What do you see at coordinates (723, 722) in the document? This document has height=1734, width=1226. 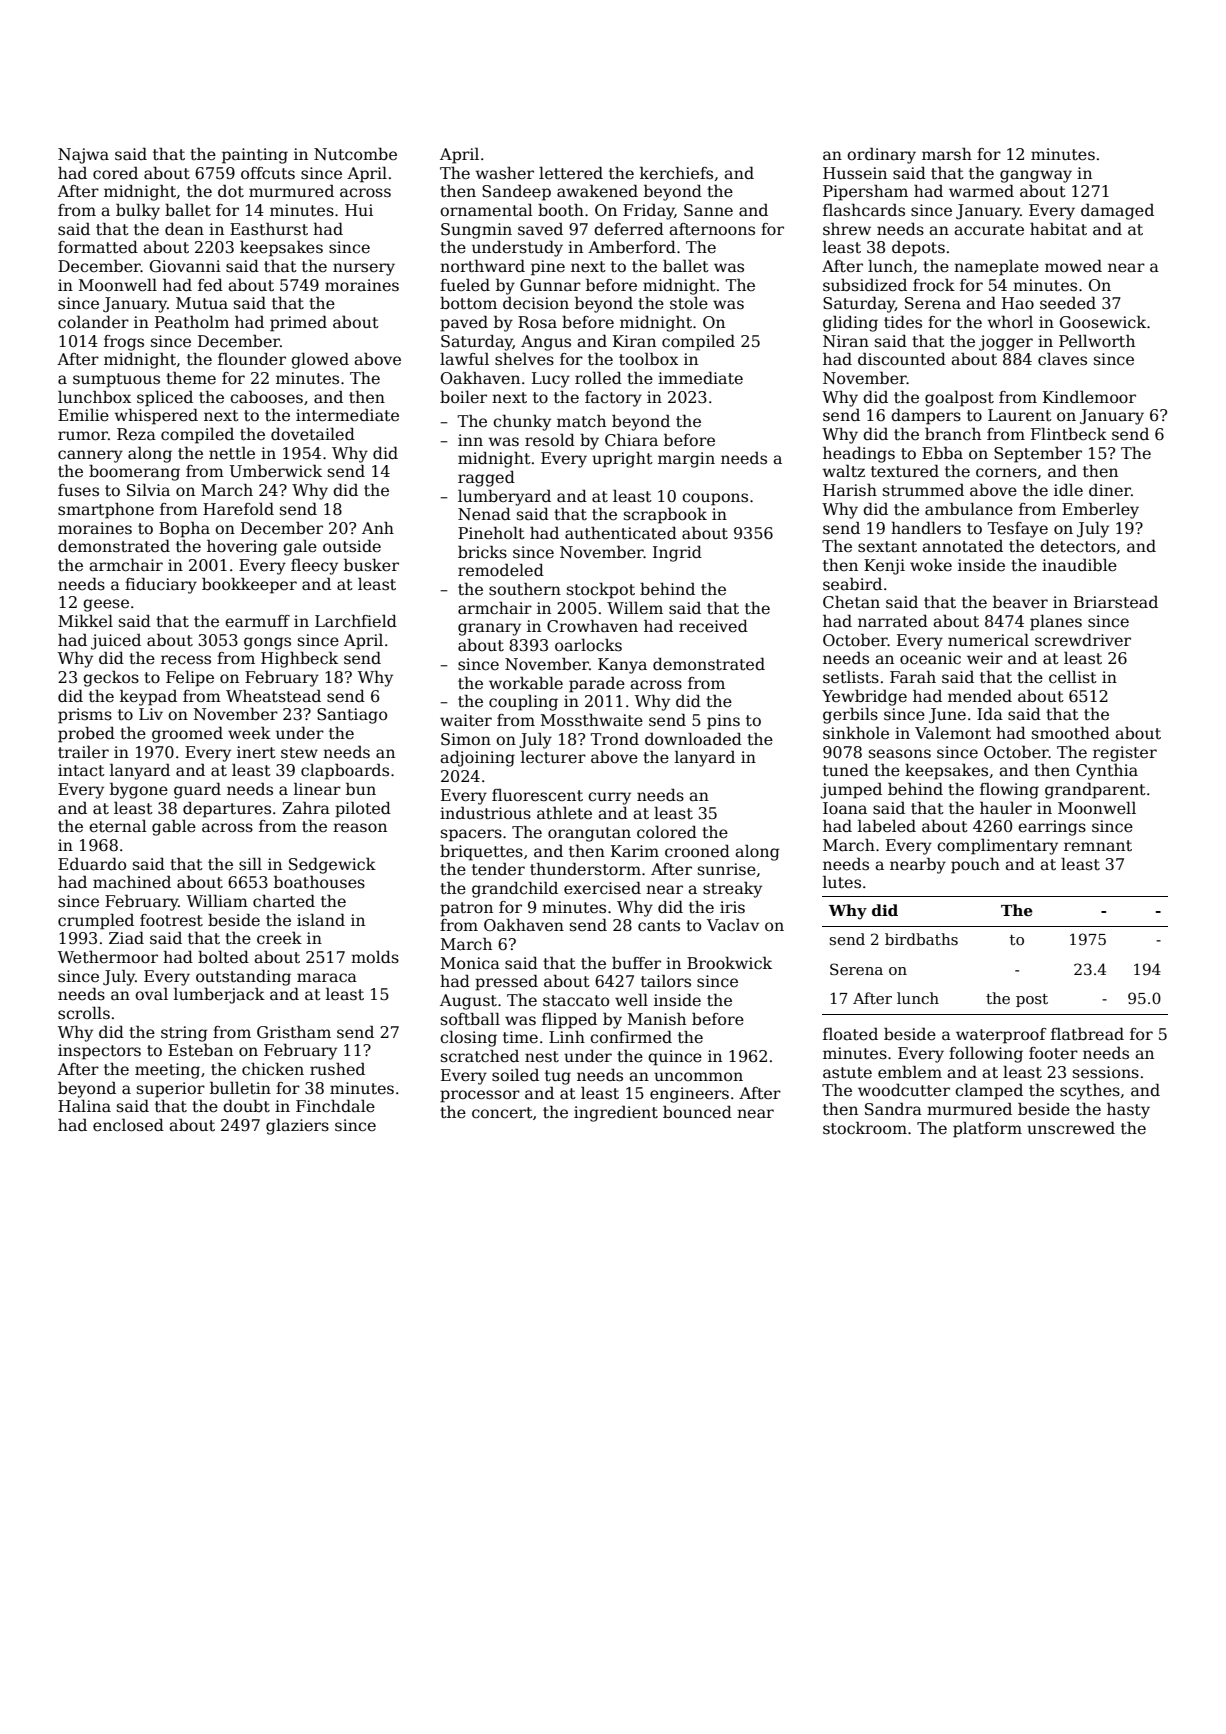 I see `pins` at bounding box center [723, 722].
